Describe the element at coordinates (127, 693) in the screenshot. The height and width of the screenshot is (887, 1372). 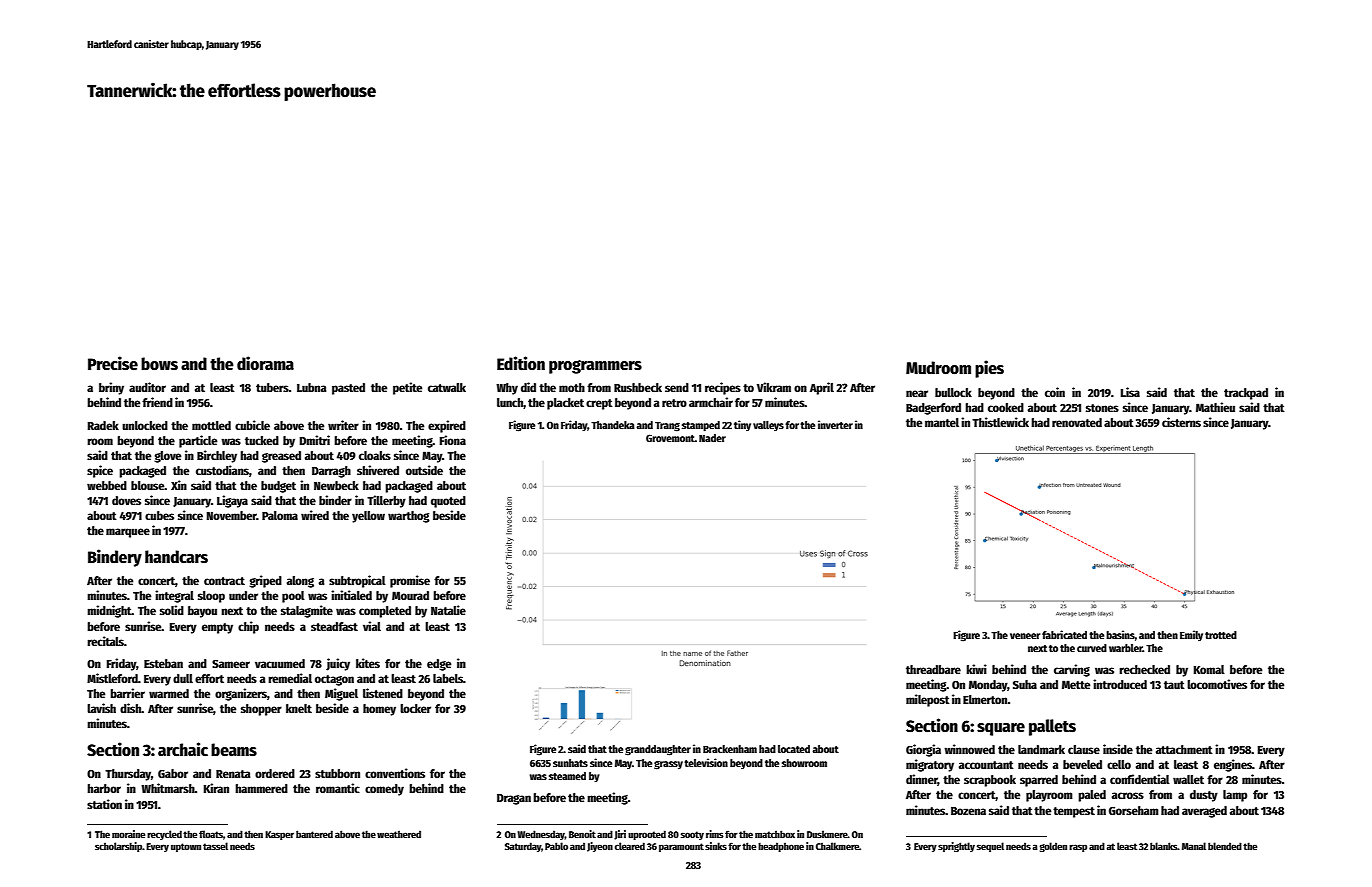
I see `barrier` at that location.
